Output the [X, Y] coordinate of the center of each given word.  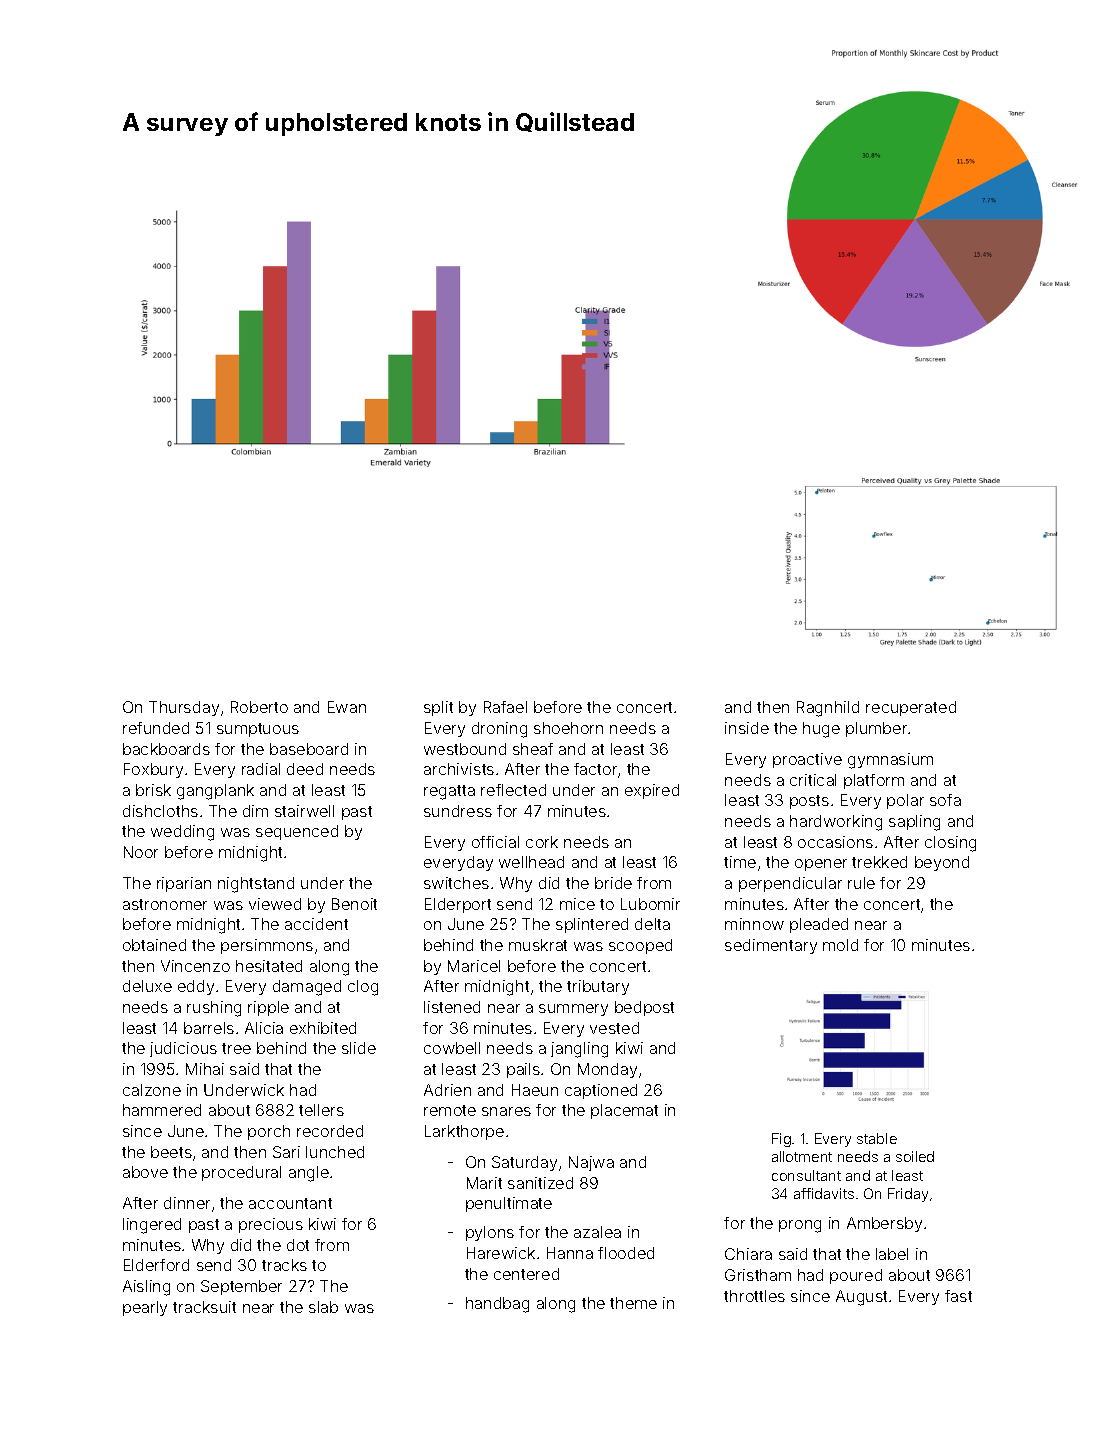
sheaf [533, 749]
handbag [497, 1305]
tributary [598, 987]
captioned [601, 1091]
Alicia [264, 1028]
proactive [807, 760]
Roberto [259, 707]
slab [323, 1307]
